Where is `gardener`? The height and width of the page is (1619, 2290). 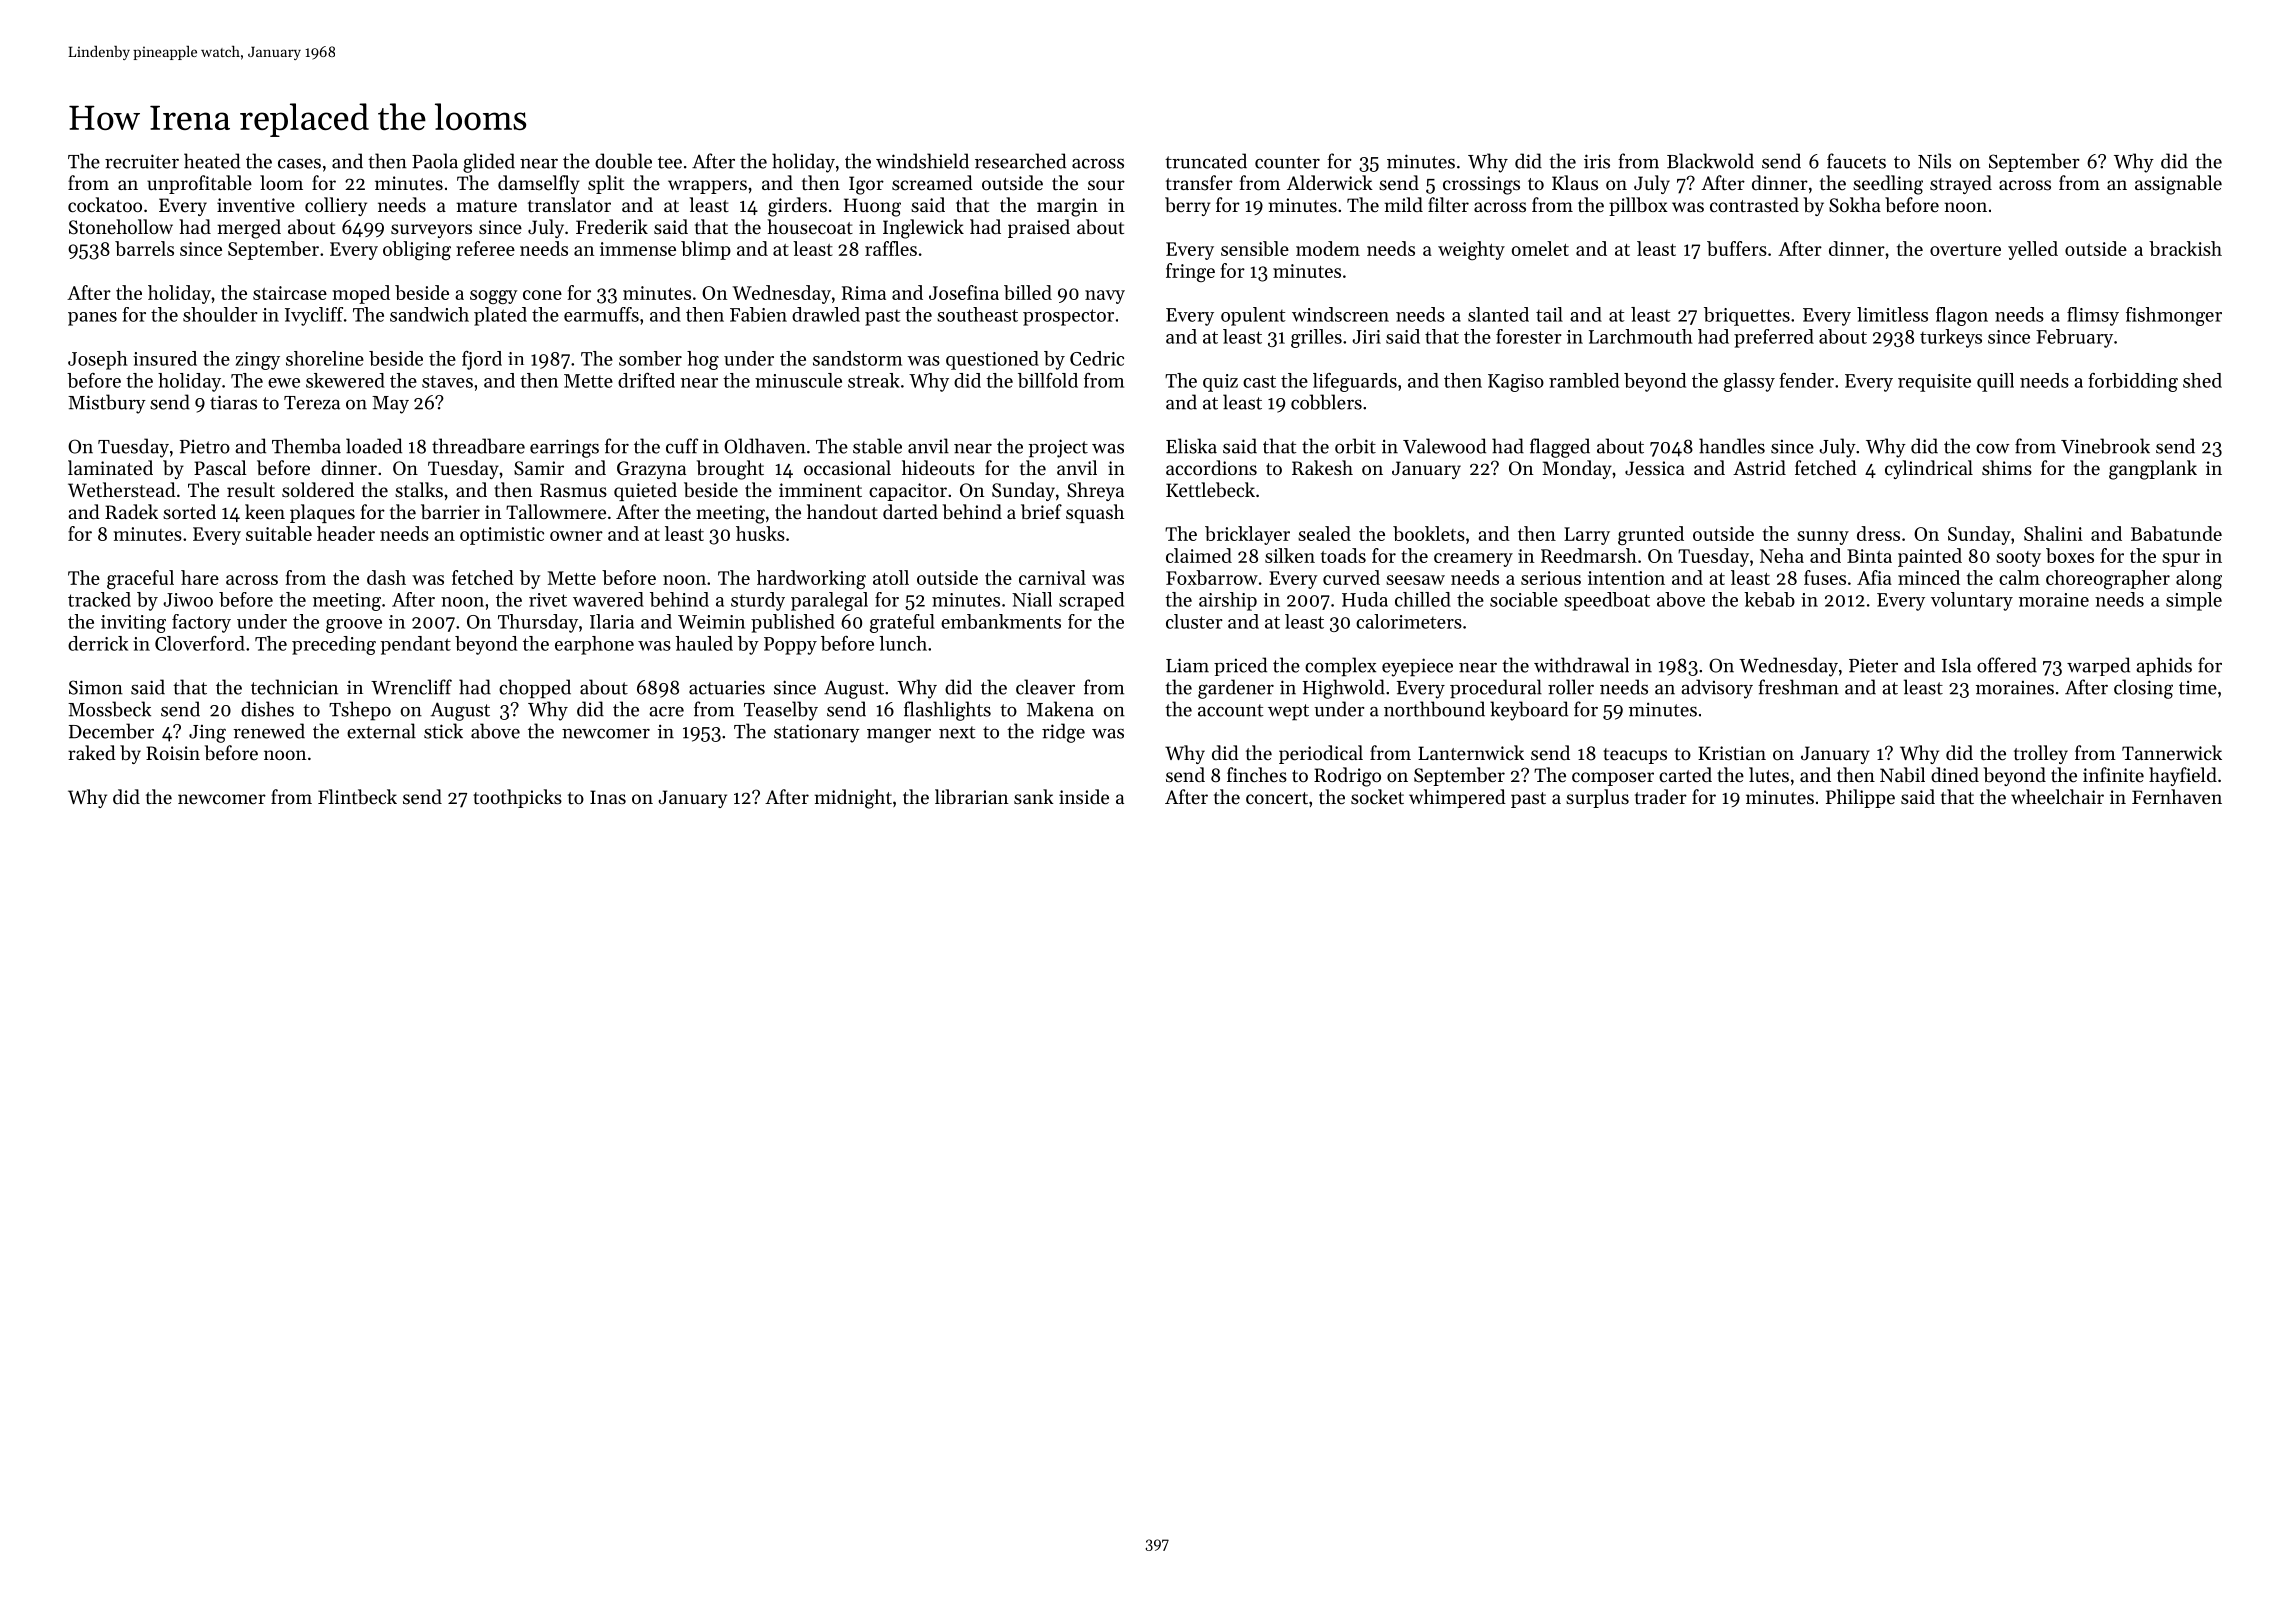 gardener is located at coordinates (1236, 689).
